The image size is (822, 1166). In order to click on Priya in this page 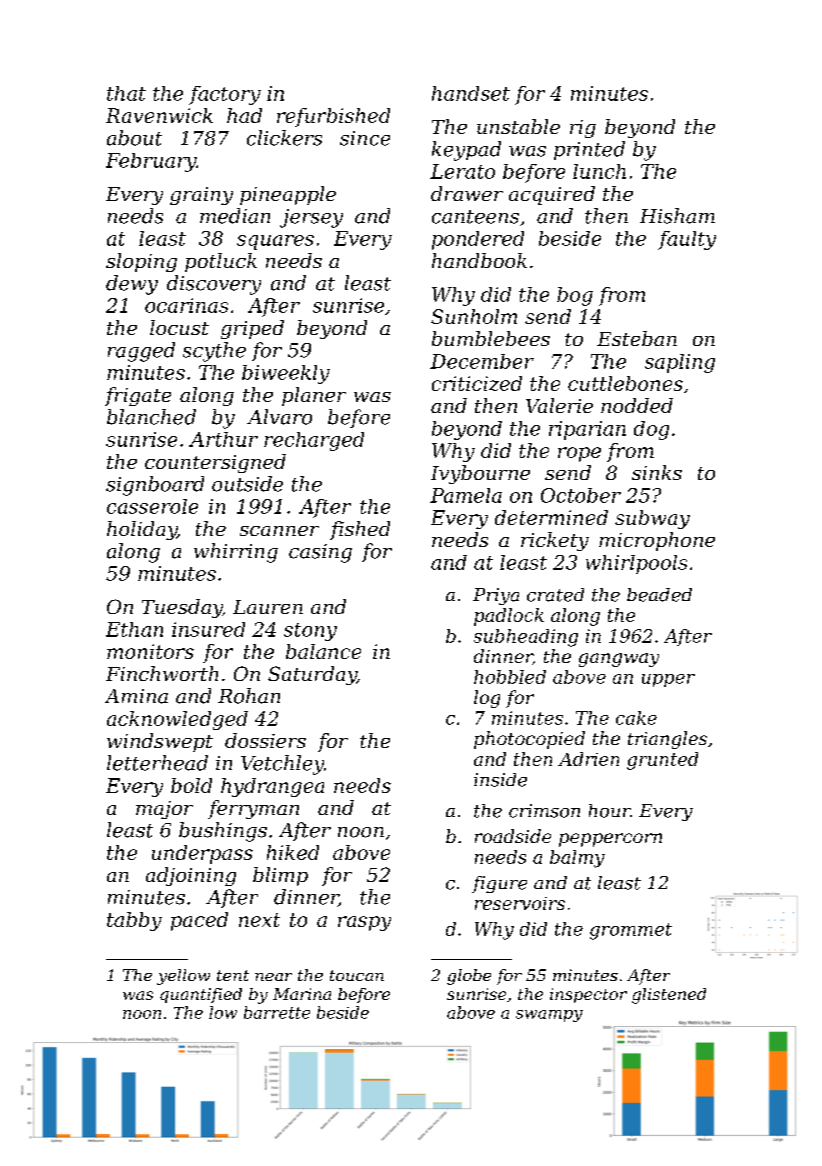, I will do `click(496, 596)`.
